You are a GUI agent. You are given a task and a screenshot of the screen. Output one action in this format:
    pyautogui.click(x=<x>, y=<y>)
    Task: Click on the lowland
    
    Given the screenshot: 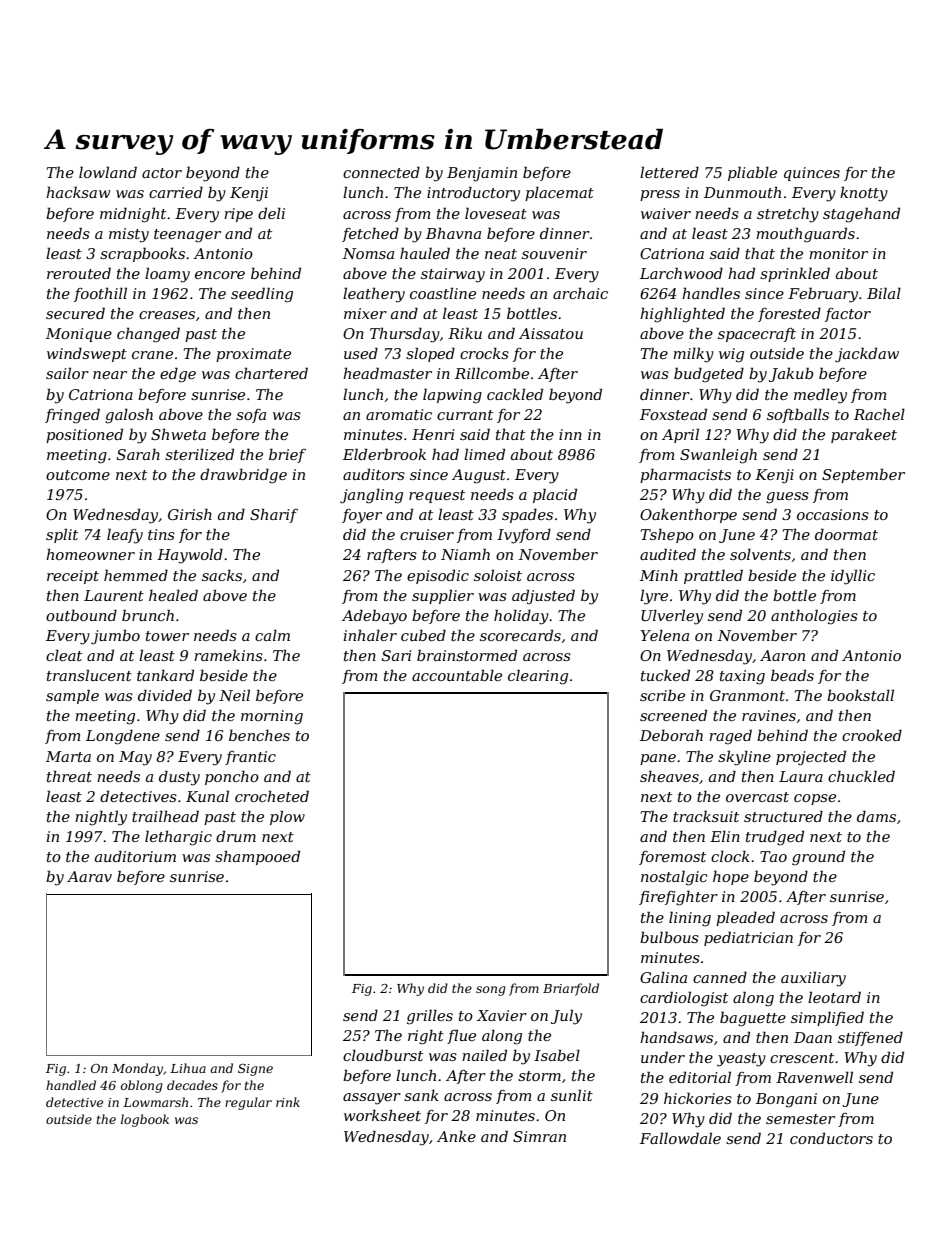 What is the action you would take?
    pyautogui.click(x=108, y=172)
